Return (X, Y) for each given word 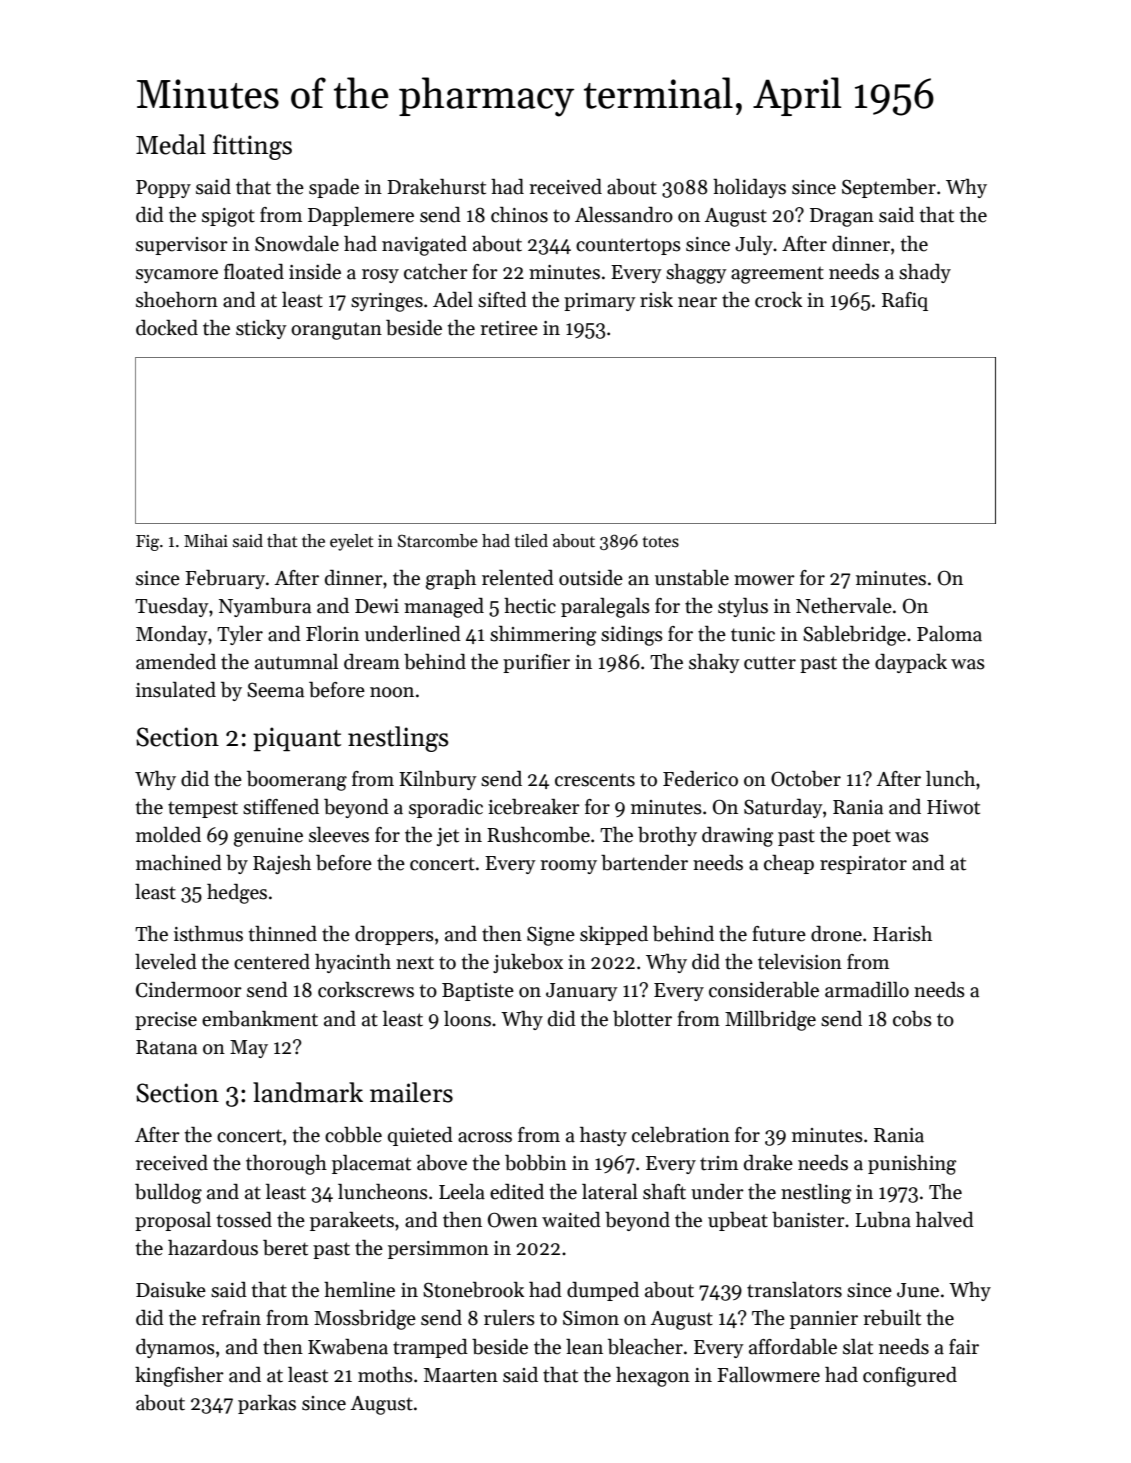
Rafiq (905, 301)
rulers (509, 1318)
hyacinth (353, 963)
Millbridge (770, 1021)
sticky (261, 329)
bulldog (168, 1194)
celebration (681, 1135)
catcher (436, 272)
